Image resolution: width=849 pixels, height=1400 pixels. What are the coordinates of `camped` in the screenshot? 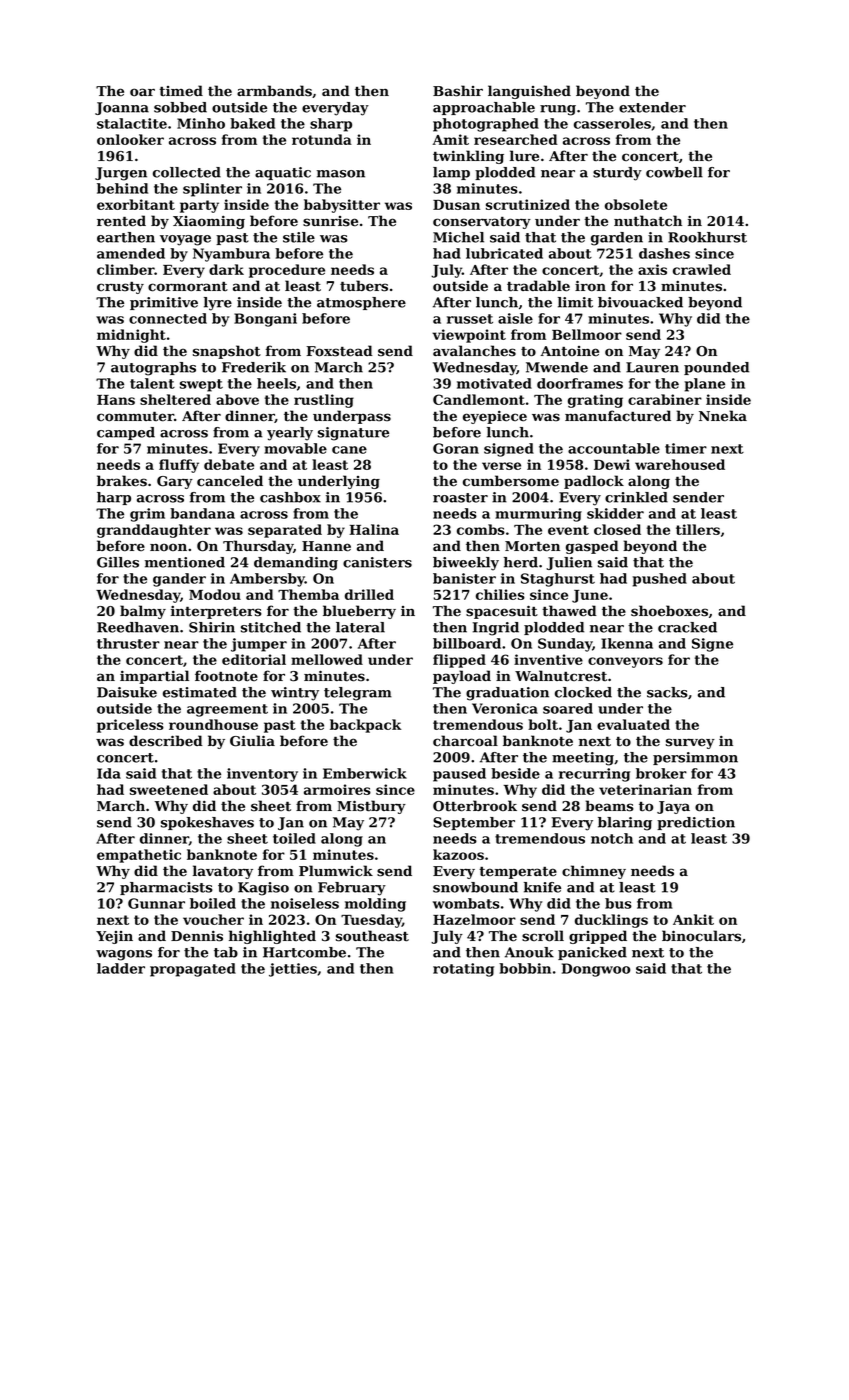 It's located at (126, 433).
